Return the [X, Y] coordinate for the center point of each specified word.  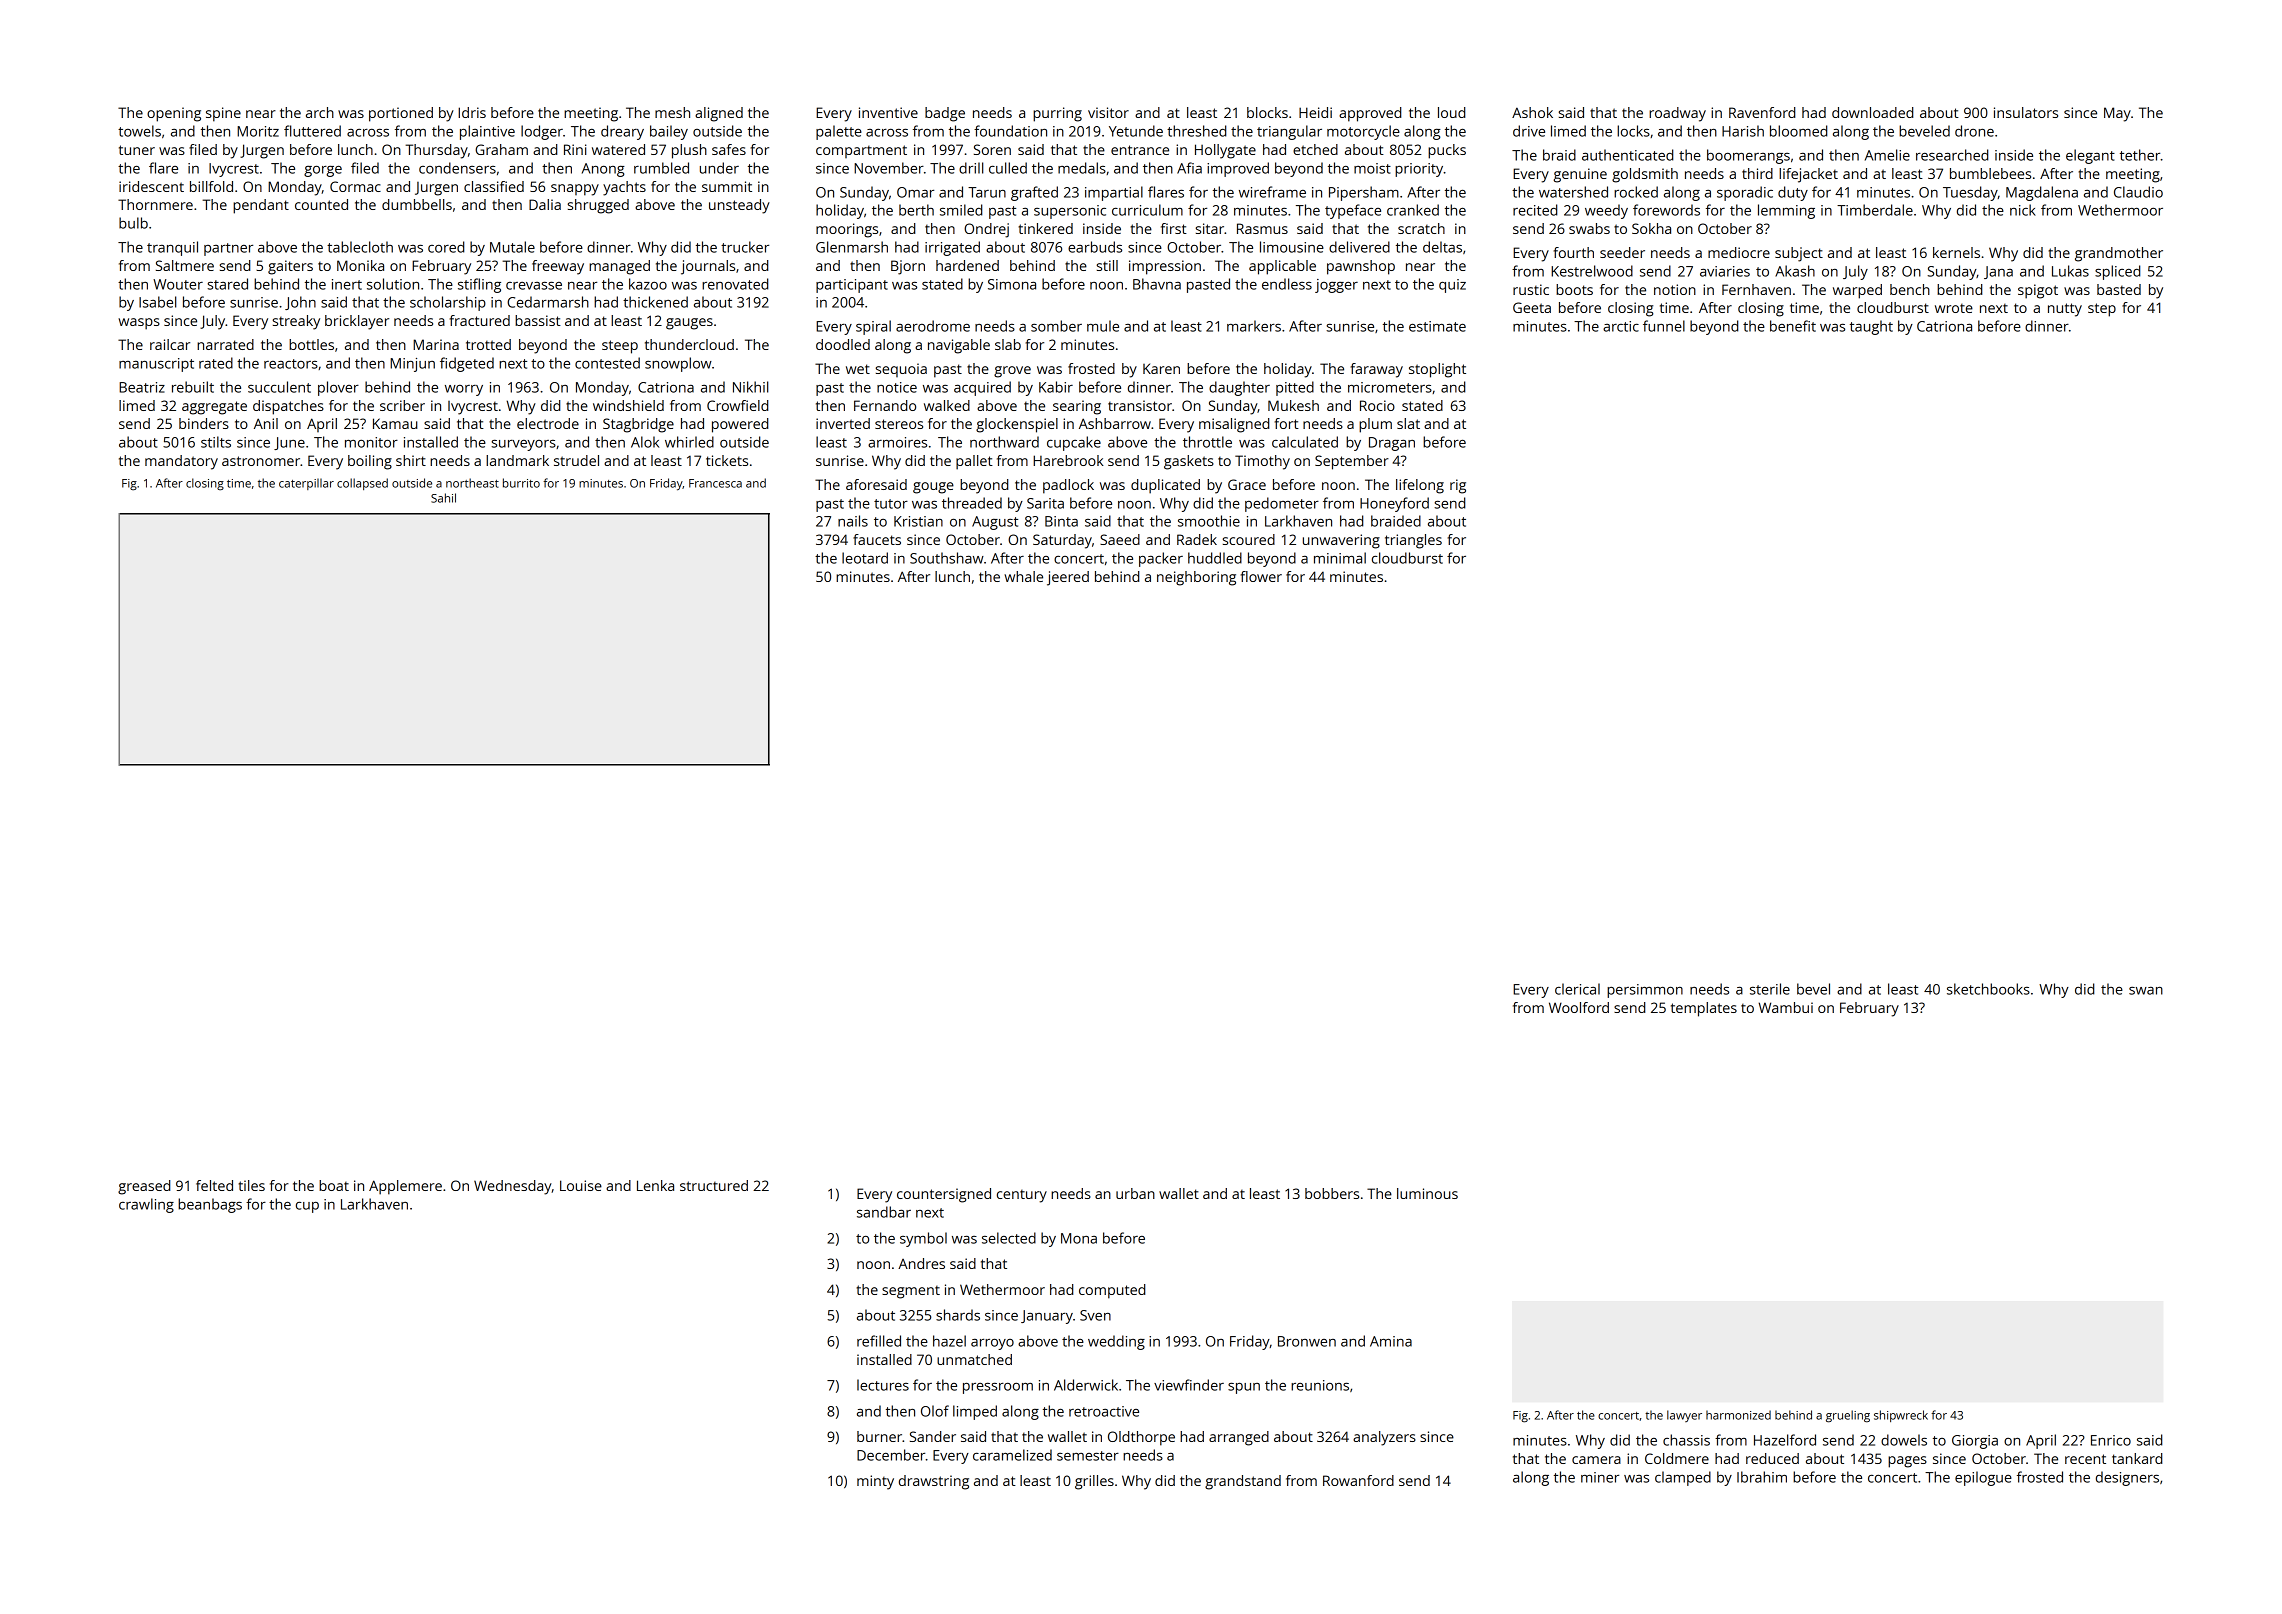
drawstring [934, 1482]
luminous [1427, 1193]
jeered [1068, 578]
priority [1419, 170]
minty [875, 1482]
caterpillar [306, 484]
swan [2146, 991]
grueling [1848, 1416]
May [2117, 114]
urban [1135, 1193]
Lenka [655, 1185]
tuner [137, 150]
